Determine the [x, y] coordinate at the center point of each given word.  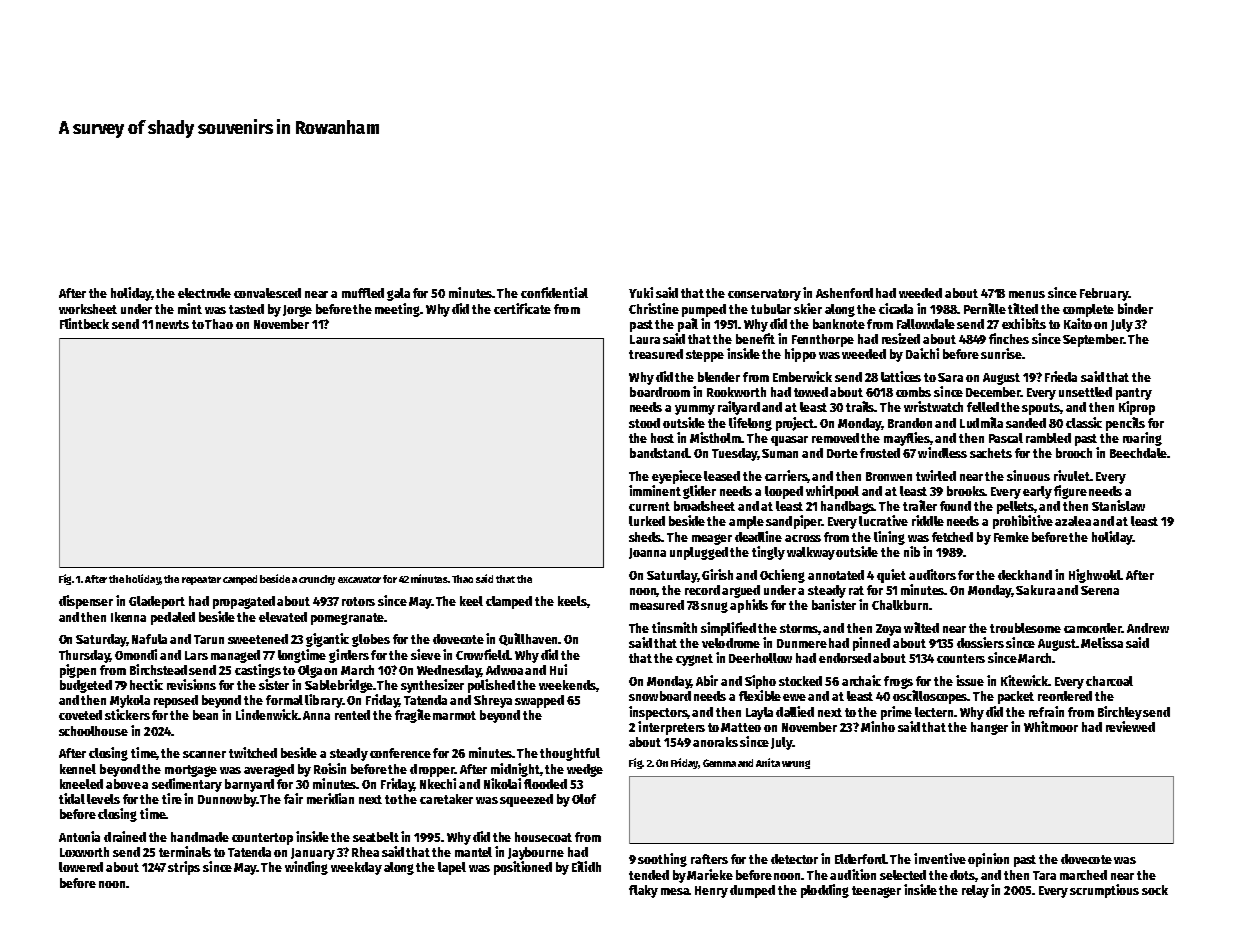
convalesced [267, 293]
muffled [363, 293]
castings [258, 671]
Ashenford [844, 293]
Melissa [1102, 642]
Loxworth [84, 852]
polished [491, 686]
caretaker [446, 799]
